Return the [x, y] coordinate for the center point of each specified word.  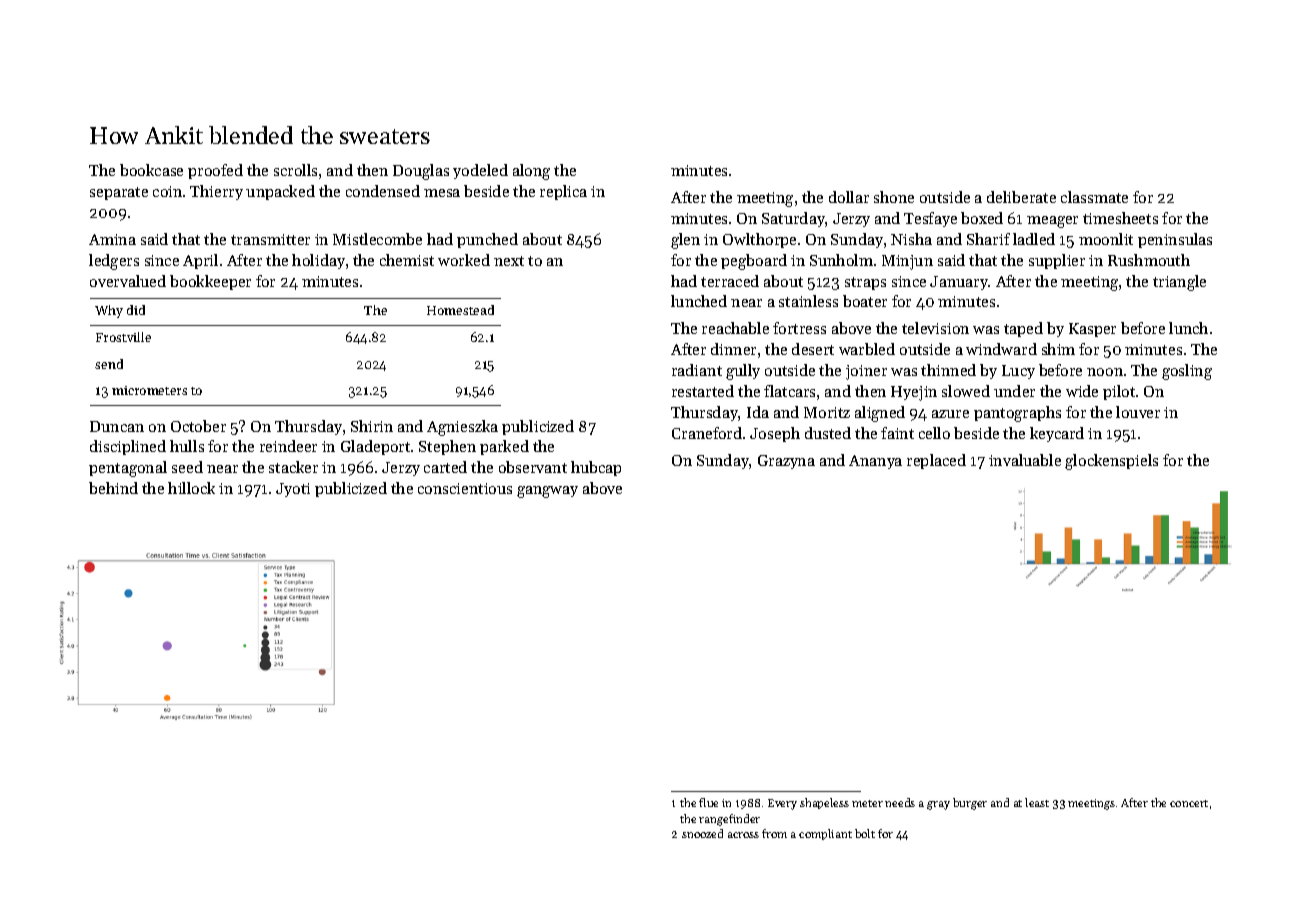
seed [187, 467]
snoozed [702, 833]
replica [563, 192]
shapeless [824, 803]
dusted [828, 433]
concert [1189, 803]
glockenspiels [1111, 462]
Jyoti [293, 490]
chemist [407, 260]
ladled [1034, 239]
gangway [547, 492]
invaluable [1025, 460]
